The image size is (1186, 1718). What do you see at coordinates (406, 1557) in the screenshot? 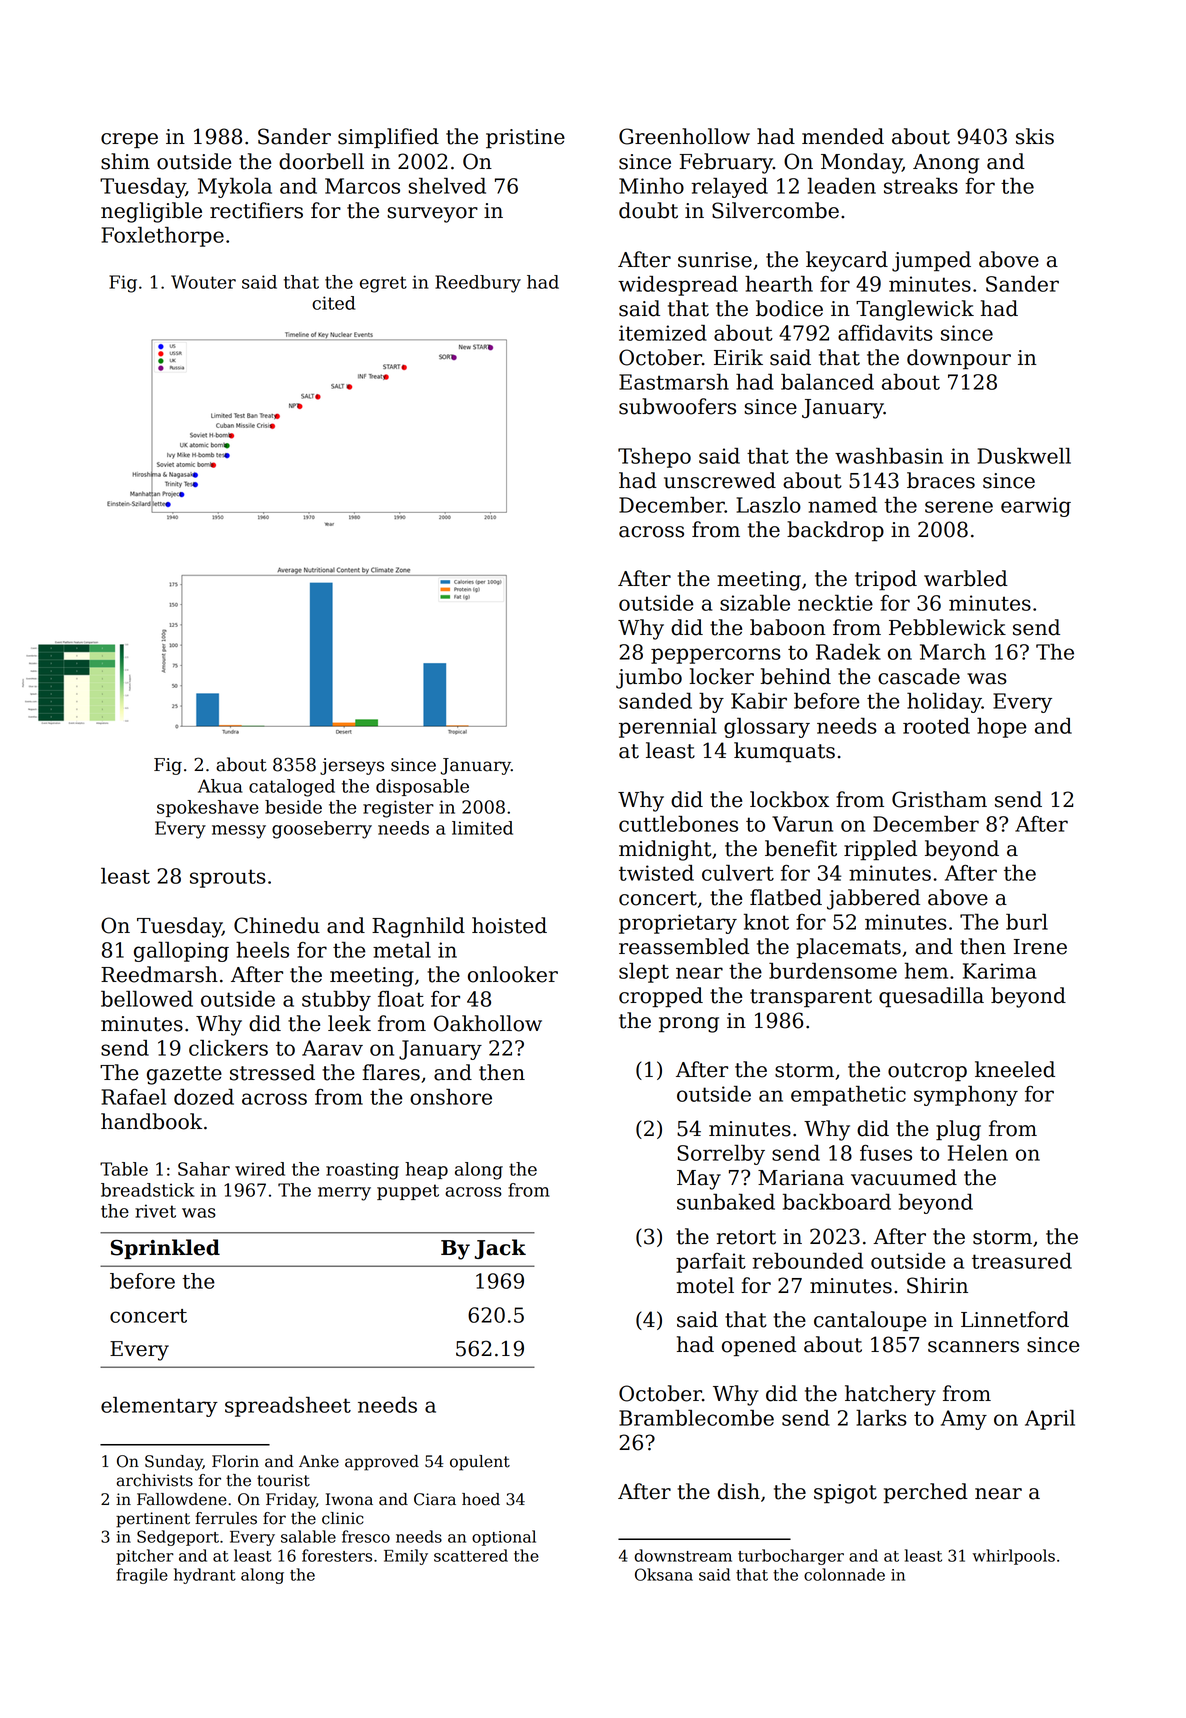
I see `Emily` at bounding box center [406, 1557].
